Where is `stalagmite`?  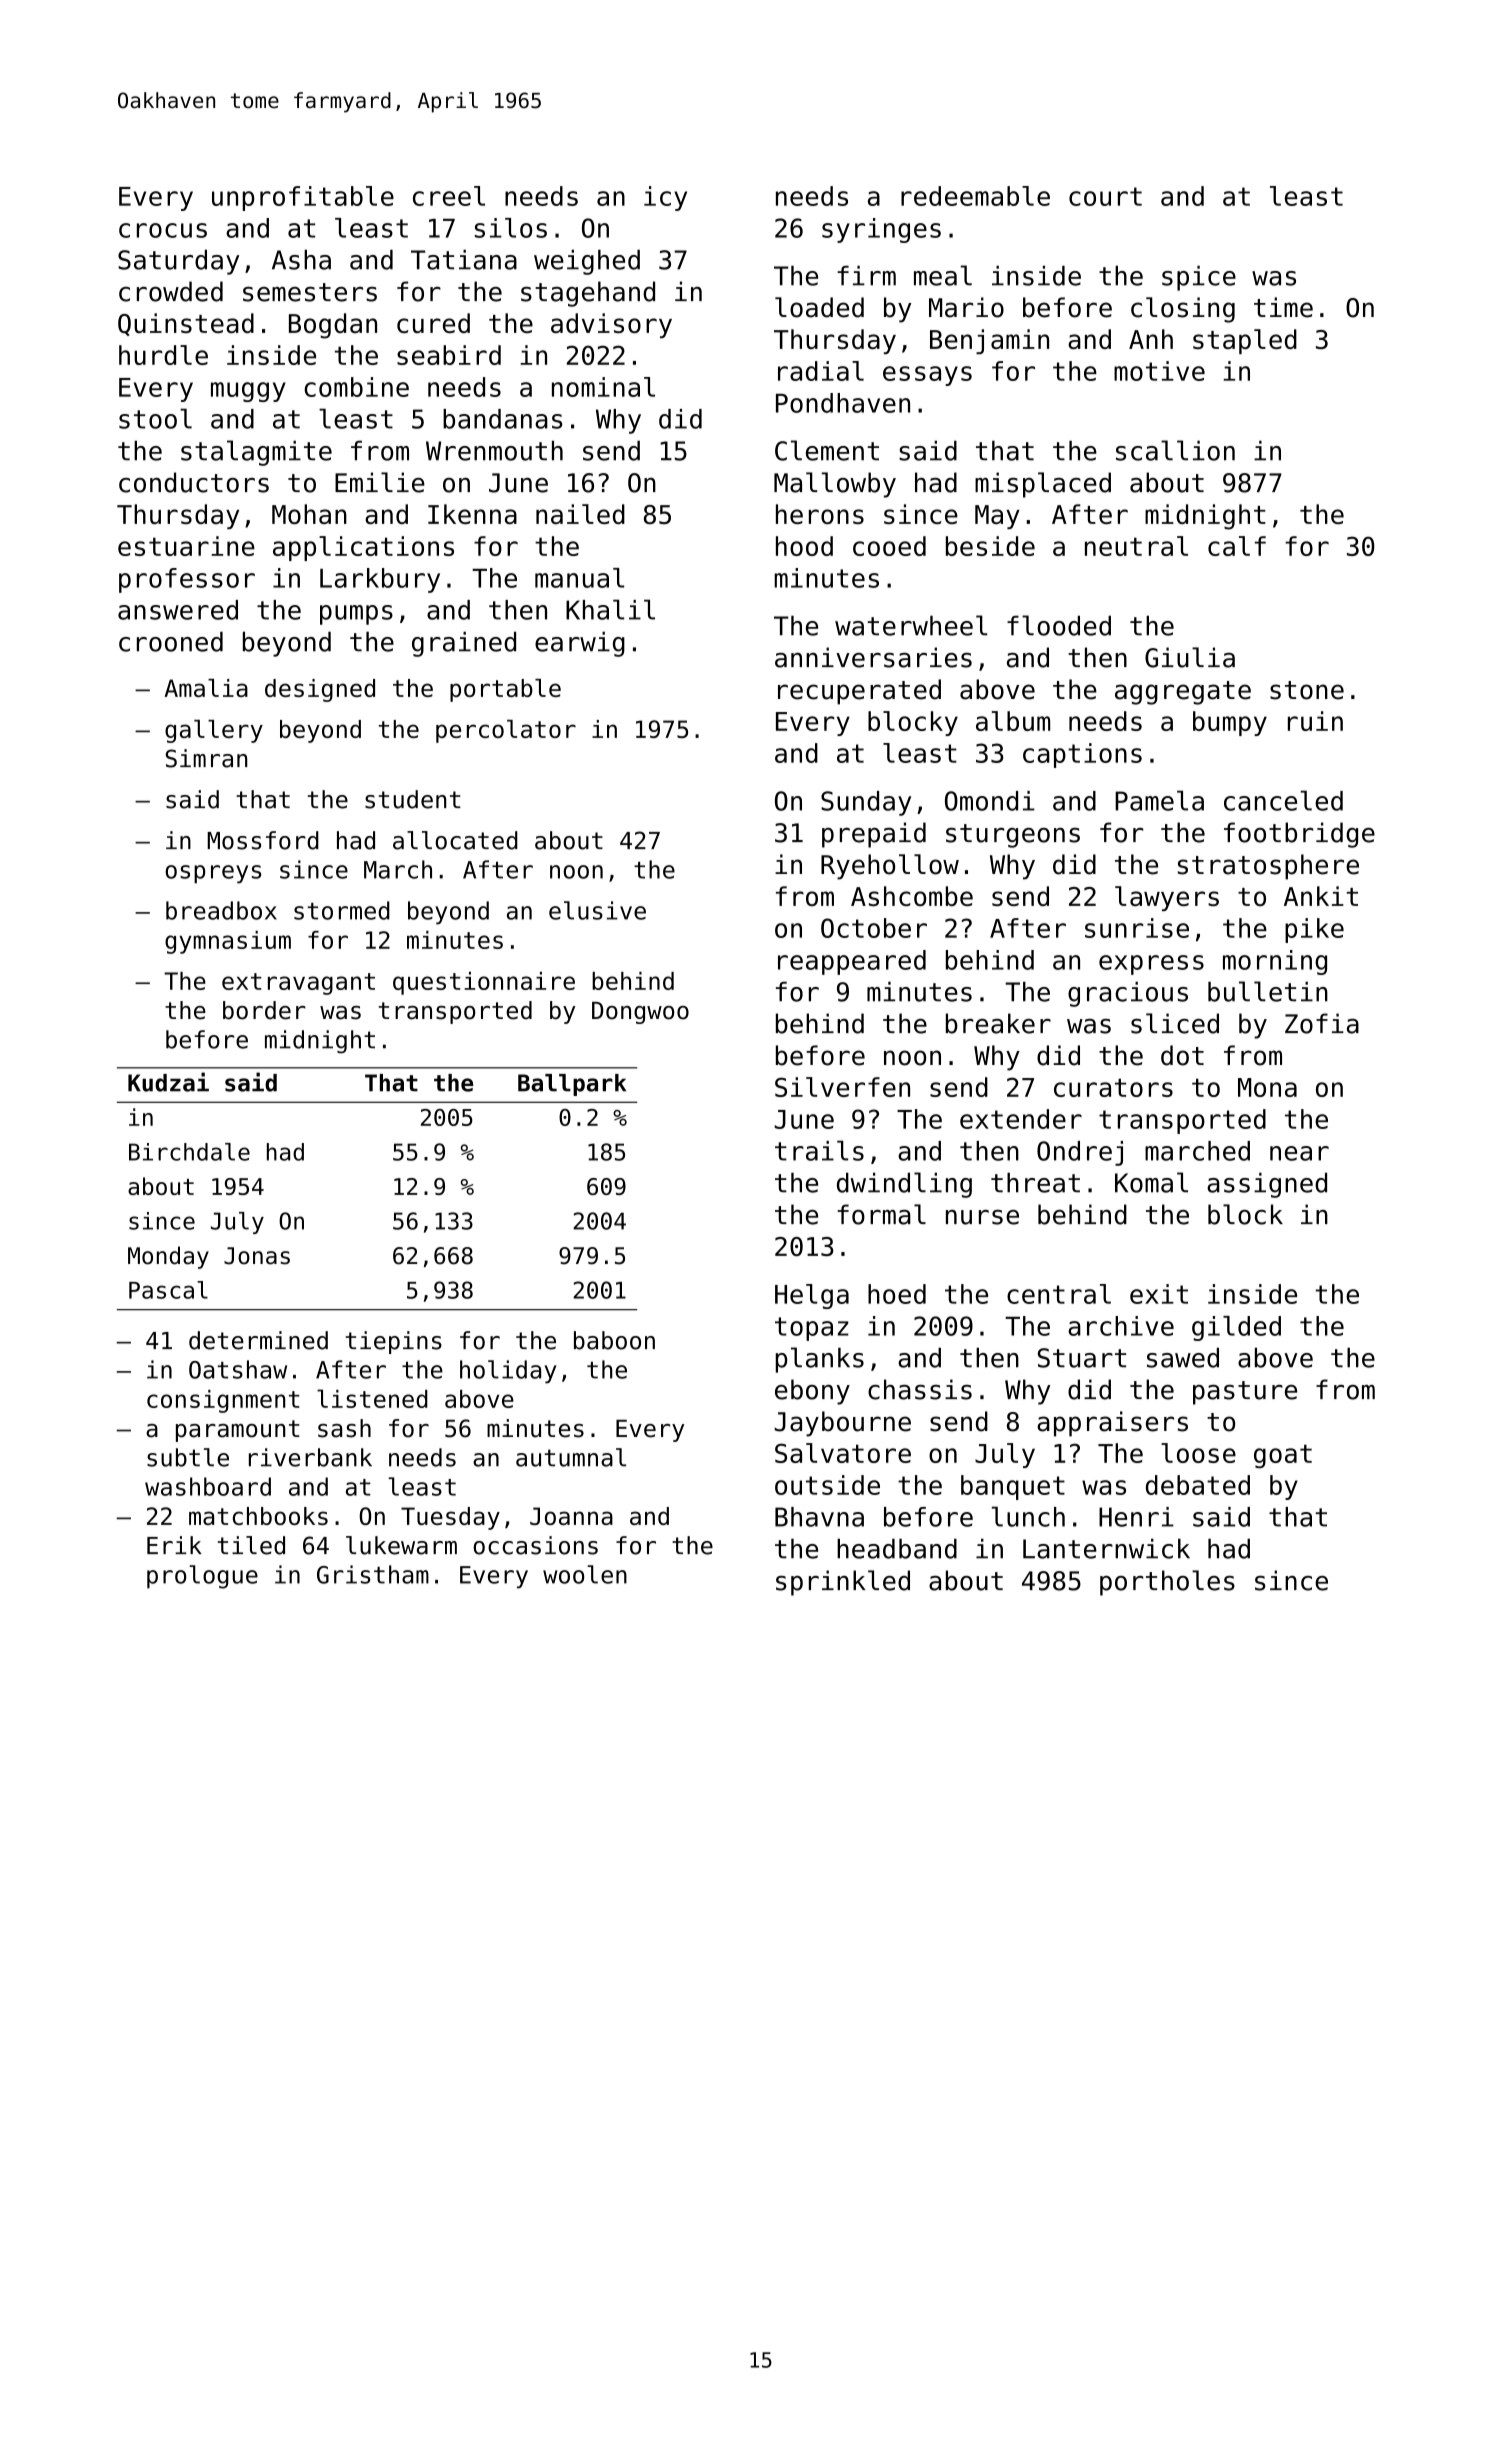
stalagmite is located at coordinates (256, 453).
